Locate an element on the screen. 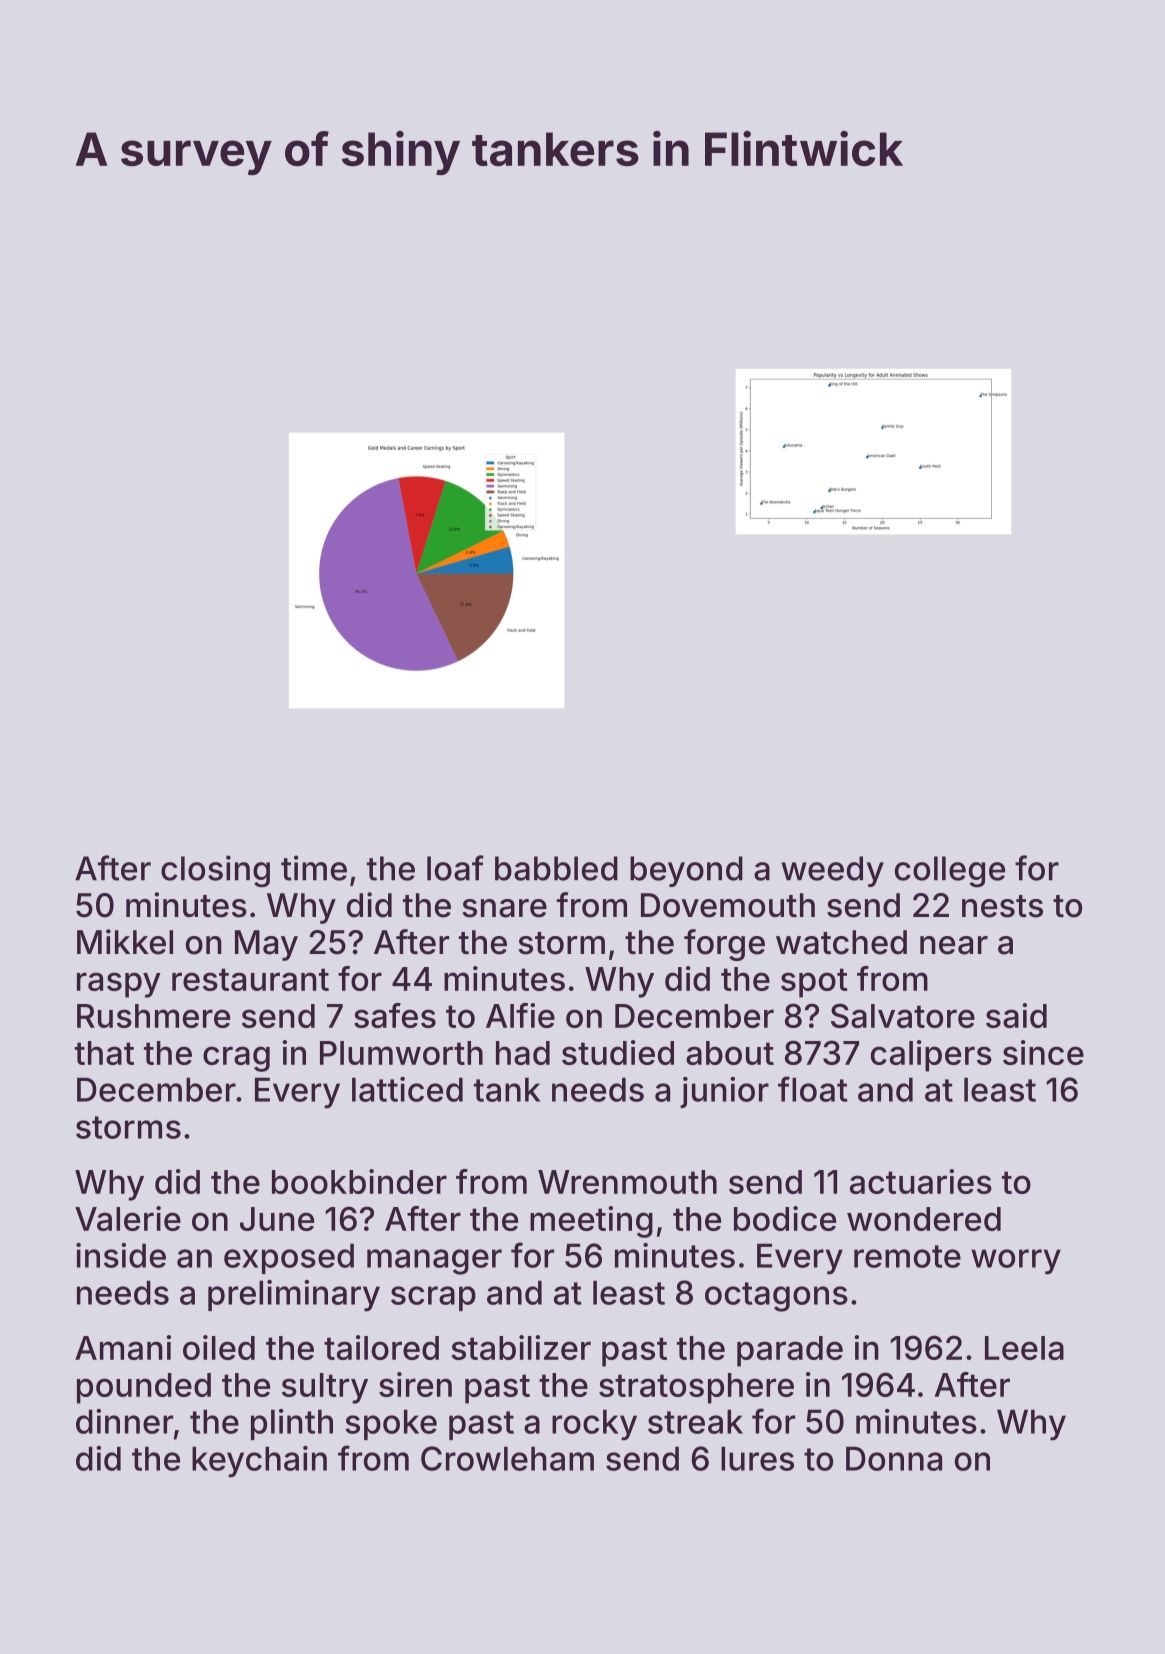 The image size is (1165, 1654). about is located at coordinates (730, 1053).
